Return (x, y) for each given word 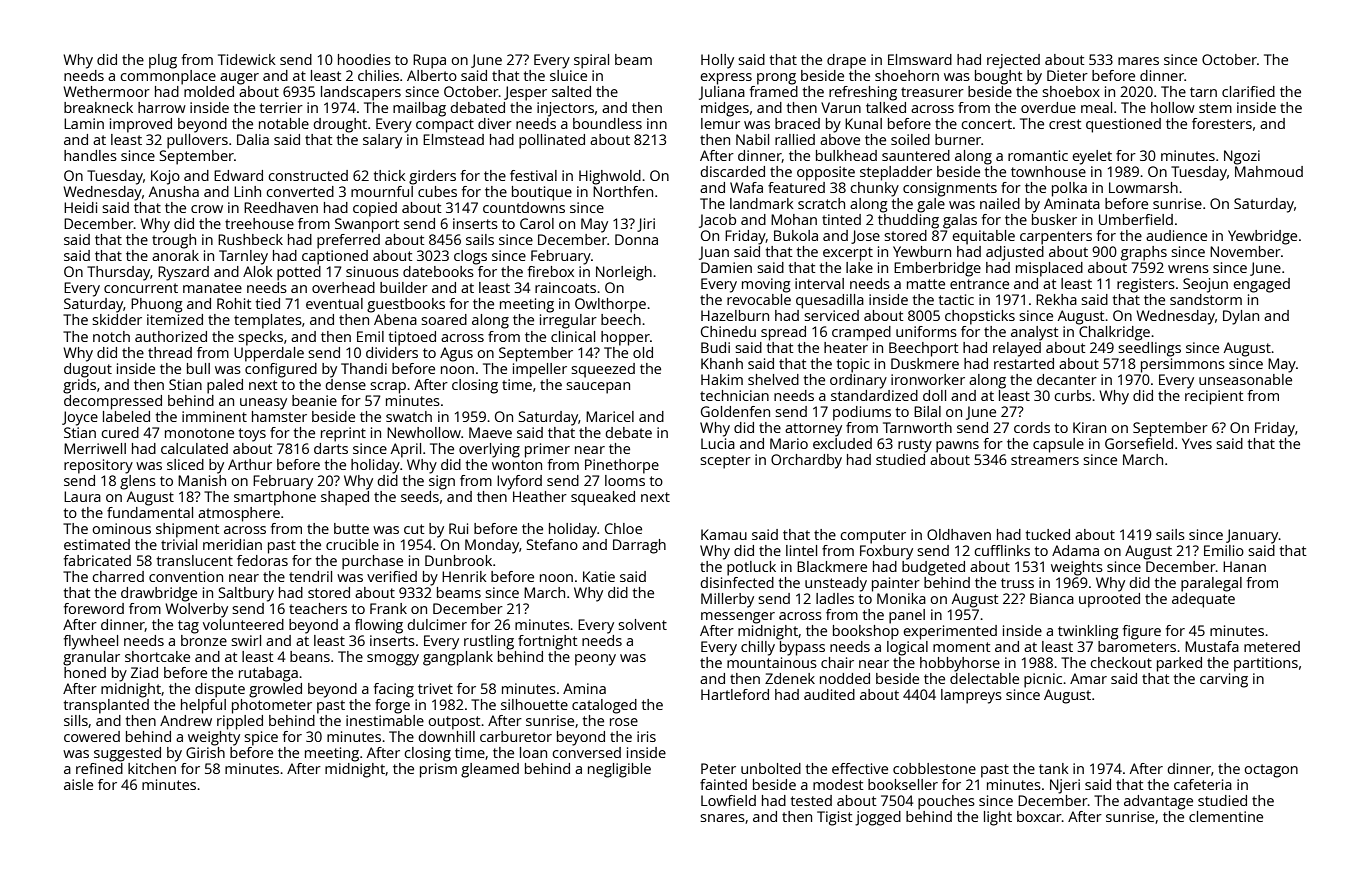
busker (1054, 219)
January (1252, 536)
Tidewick (247, 59)
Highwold (610, 177)
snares (722, 818)
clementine (1226, 816)
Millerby (727, 600)
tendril (310, 576)
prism (438, 770)
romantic (1038, 155)
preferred (348, 241)
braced (797, 123)
